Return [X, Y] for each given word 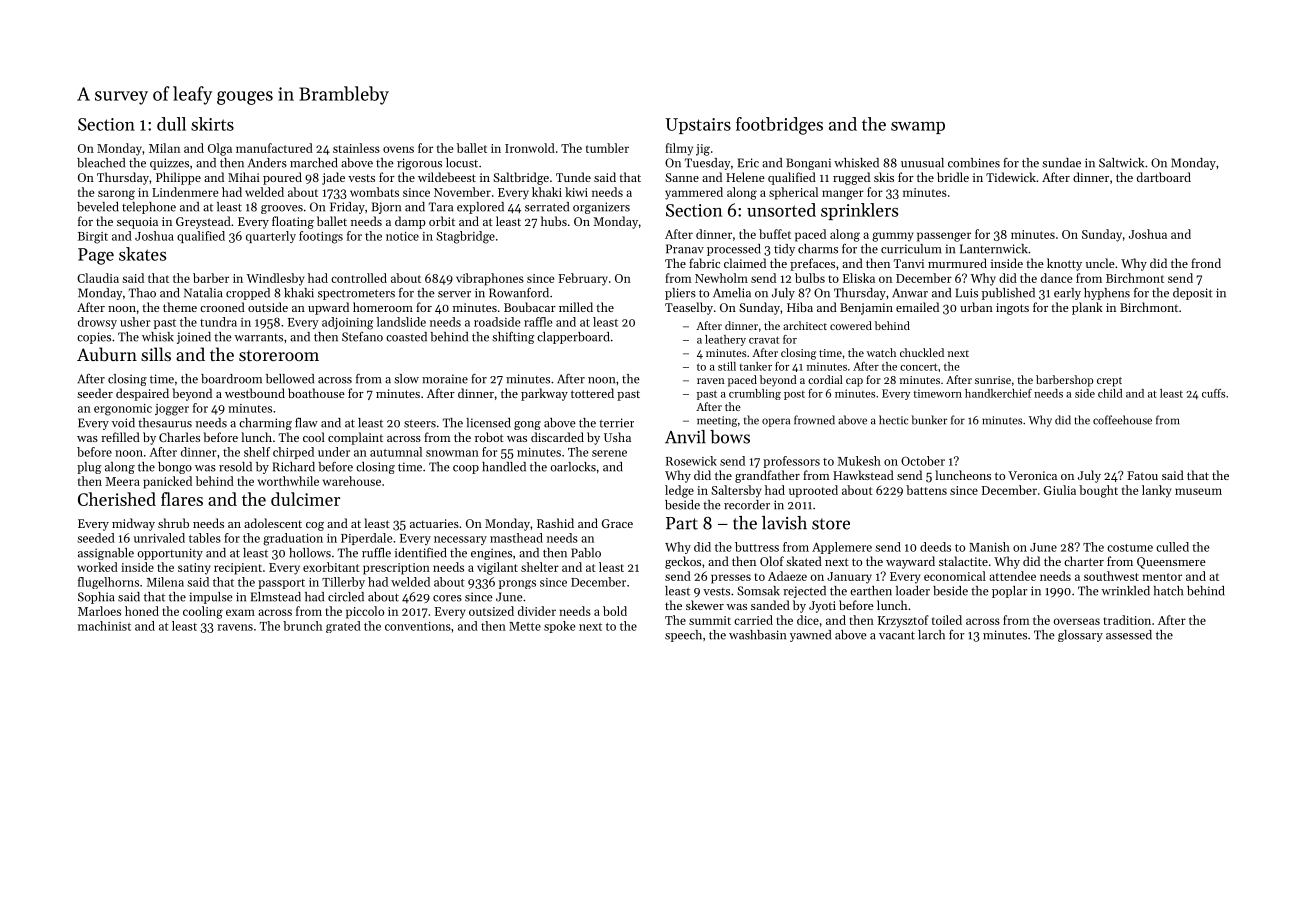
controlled [359, 278]
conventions [418, 626]
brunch [302, 626]
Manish [989, 547]
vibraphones [490, 279]
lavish [784, 523]
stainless [356, 148]
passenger [944, 237]
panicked [167, 482]
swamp [918, 128]
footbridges [779, 126]
